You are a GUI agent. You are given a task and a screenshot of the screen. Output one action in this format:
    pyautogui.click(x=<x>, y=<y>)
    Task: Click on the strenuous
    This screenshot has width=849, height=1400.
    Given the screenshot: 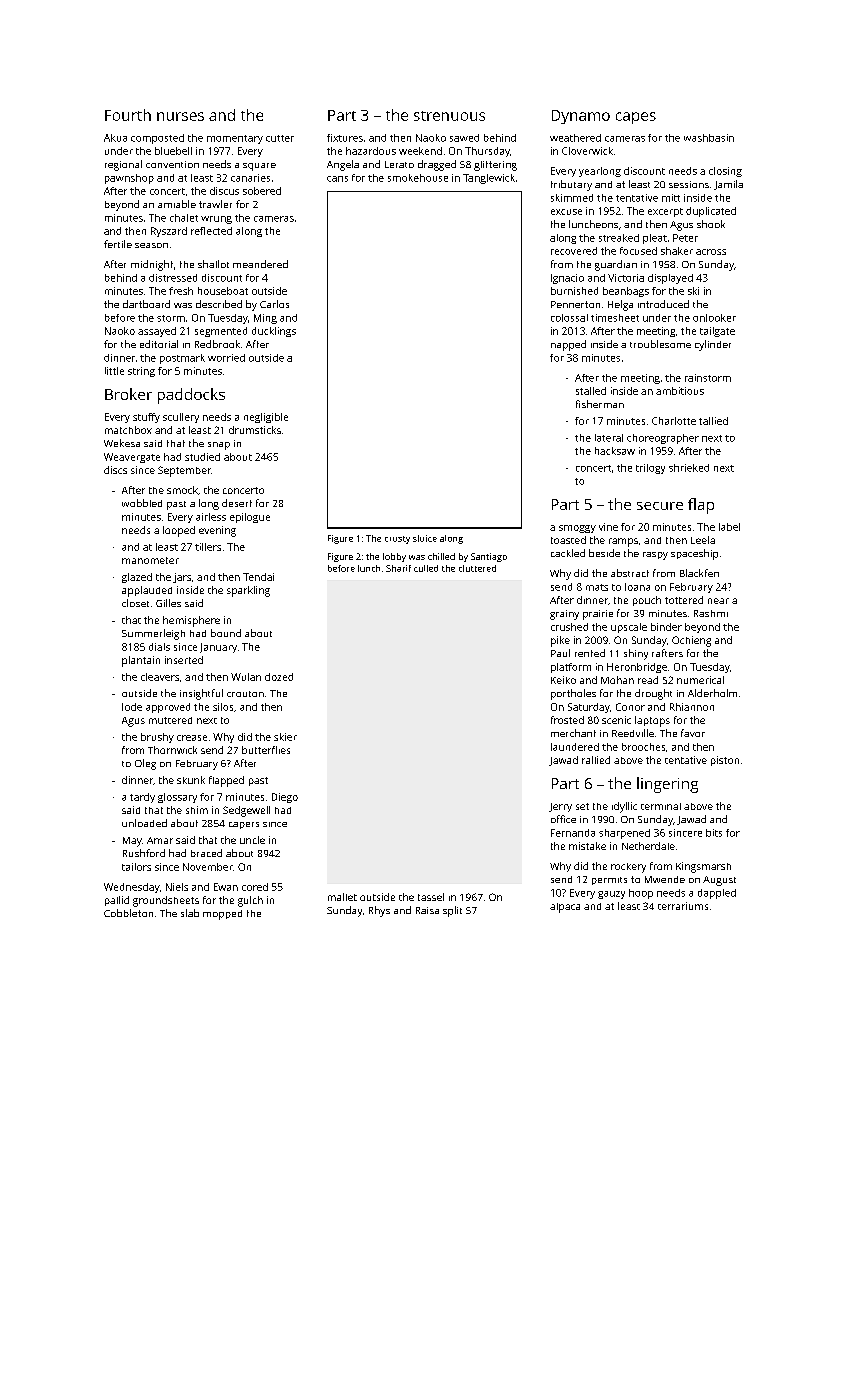 What is the action you would take?
    pyautogui.click(x=449, y=116)
